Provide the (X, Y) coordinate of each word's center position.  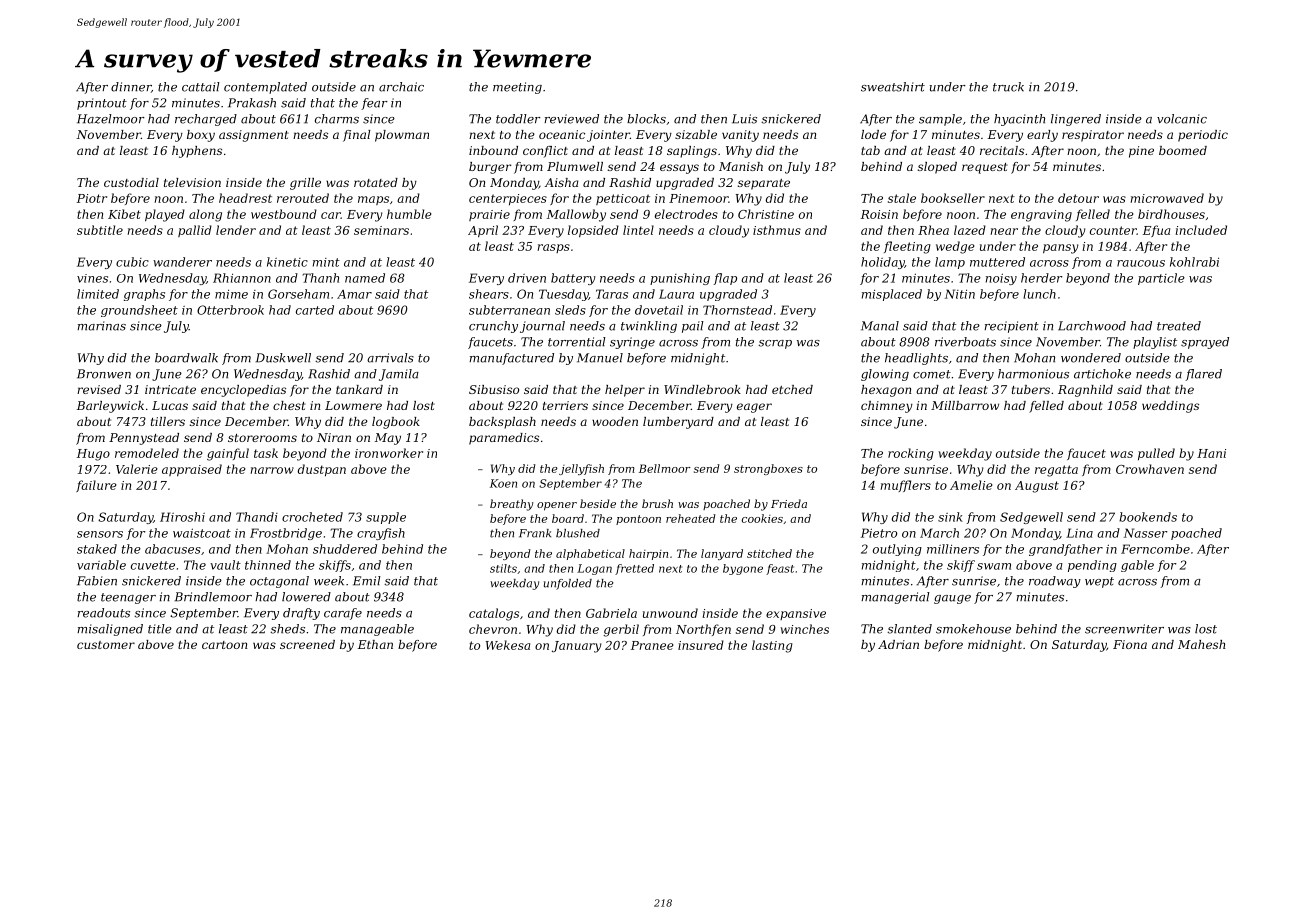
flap (725, 279)
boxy (201, 136)
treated (1179, 326)
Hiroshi (182, 517)
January (577, 647)
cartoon (224, 645)
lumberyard (678, 423)
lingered (1076, 120)
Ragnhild (1085, 391)
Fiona (1130, 644)
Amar (354, 294)
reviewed (571, 119)
